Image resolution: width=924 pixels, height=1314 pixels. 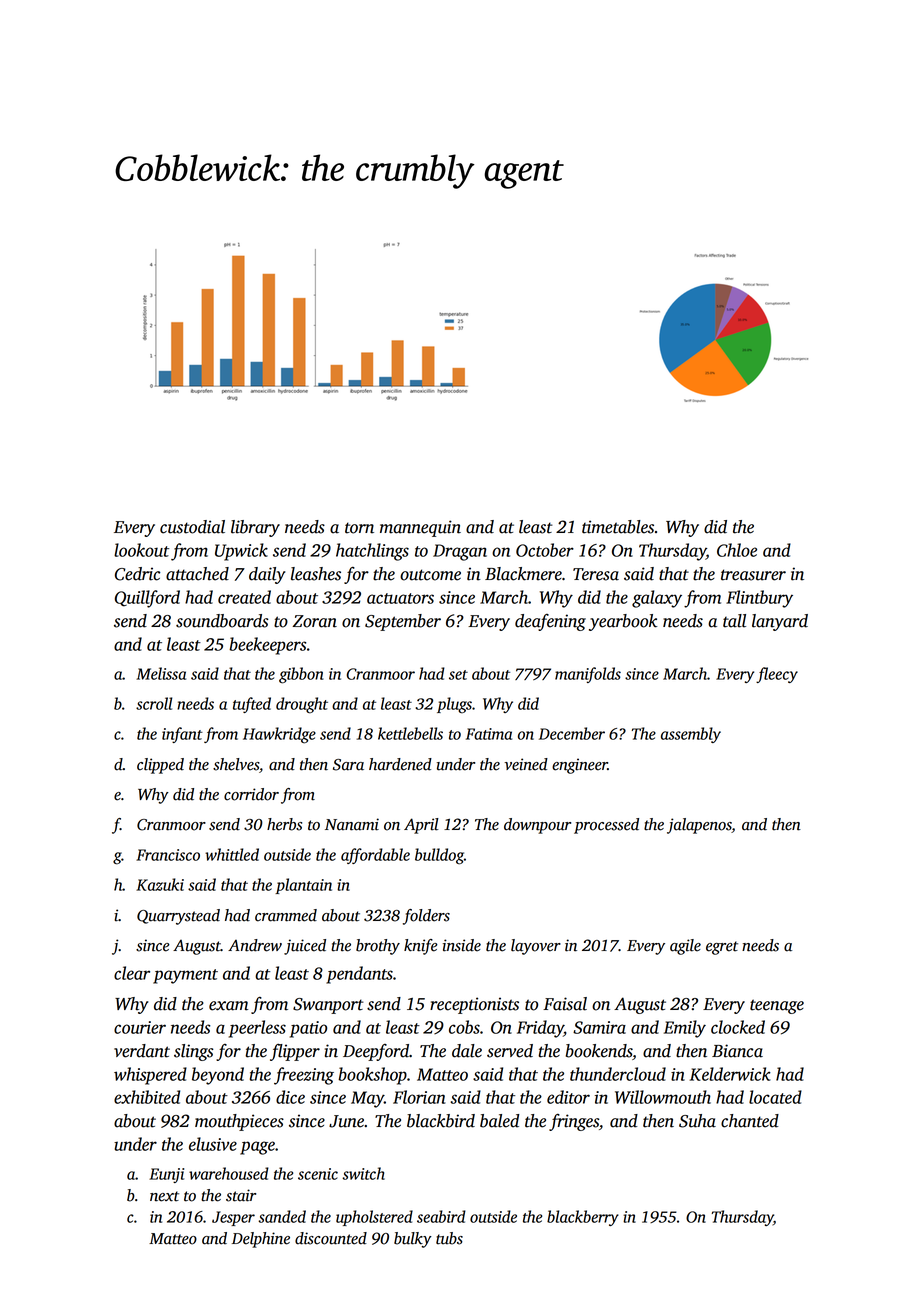 What do you see at coordinates (426, 917) in the screenshot?
I see `folders` at bounding box center [426, 917].
